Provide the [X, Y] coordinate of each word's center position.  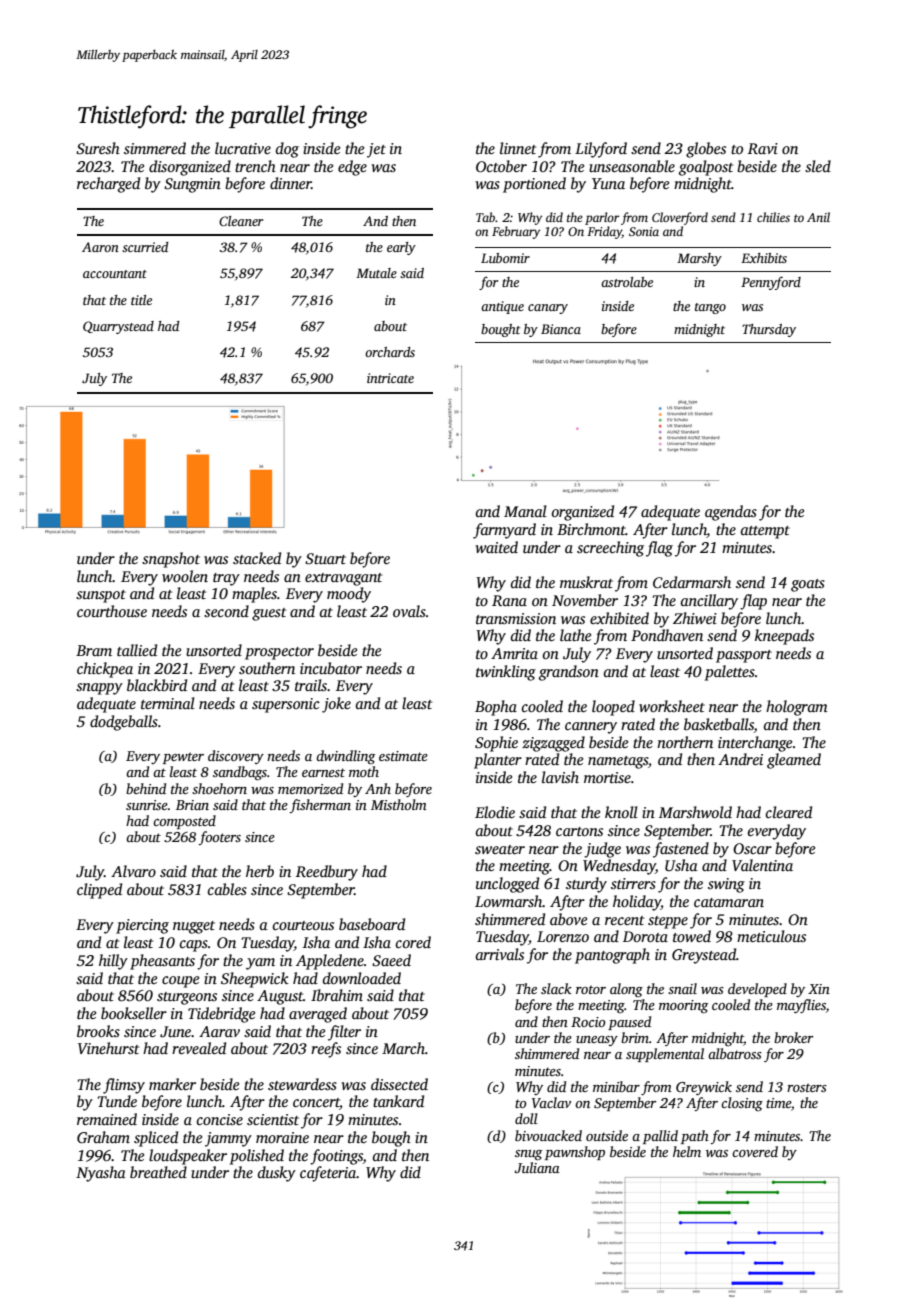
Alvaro [133, 871]
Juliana [537, 1167]
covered [755, 1151]
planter [498, 761]
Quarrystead [118, 327]
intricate [390, 378]
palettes [730, 673]
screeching [610, 549]
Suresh [98, 148]
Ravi [763, 148]
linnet [518, 148]
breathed [158, 1172]
